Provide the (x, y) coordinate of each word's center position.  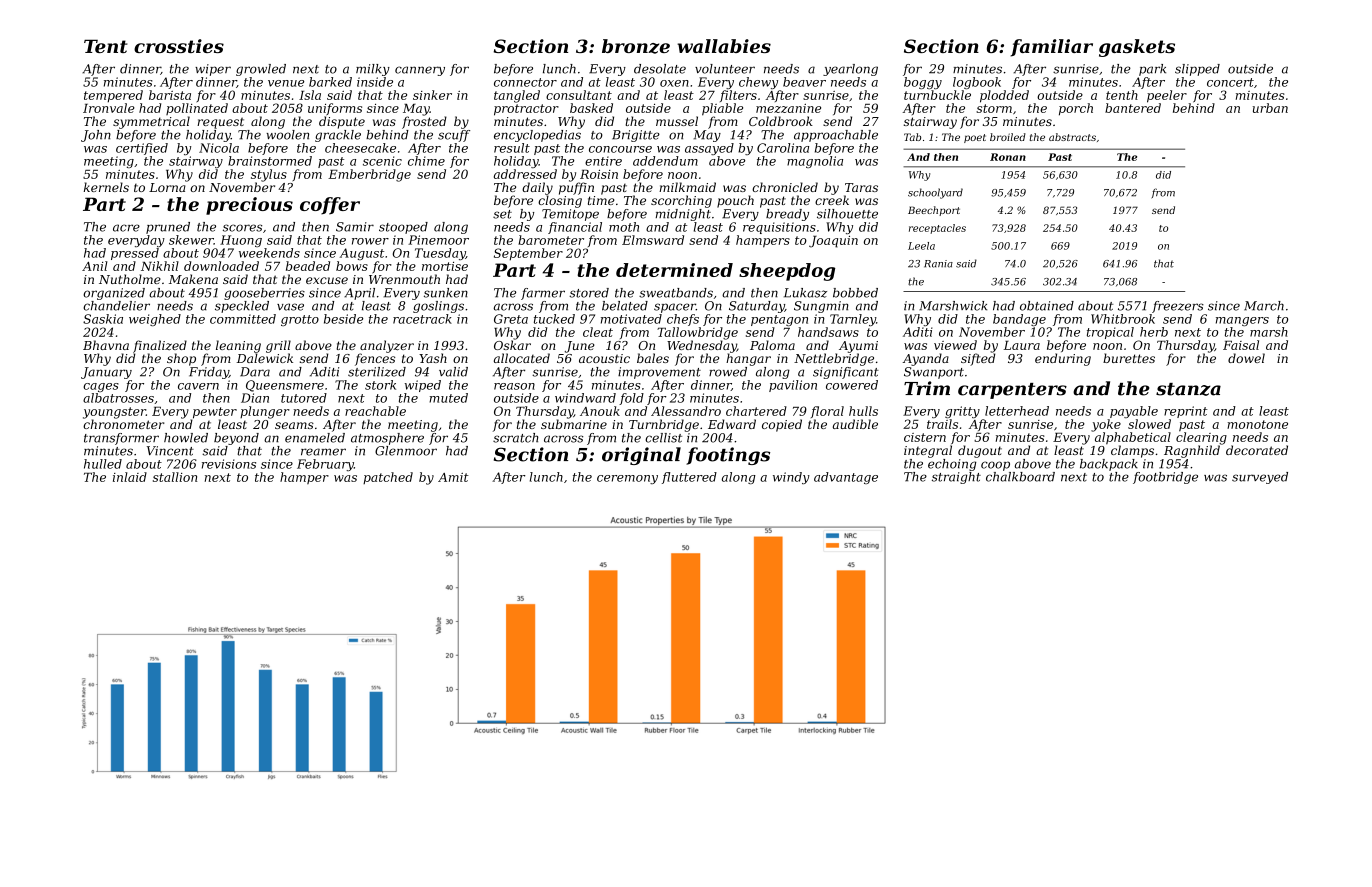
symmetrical (151, 122)
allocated (522, 358)
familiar (1052, 48)
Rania (938, 264)
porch (1076, 109)
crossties (179, 46)
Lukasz (805, 293)
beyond (236, 439)
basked (591, 108)
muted (448, 398)
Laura (1022, 345)
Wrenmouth (404, 279)
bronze (636, 46)
